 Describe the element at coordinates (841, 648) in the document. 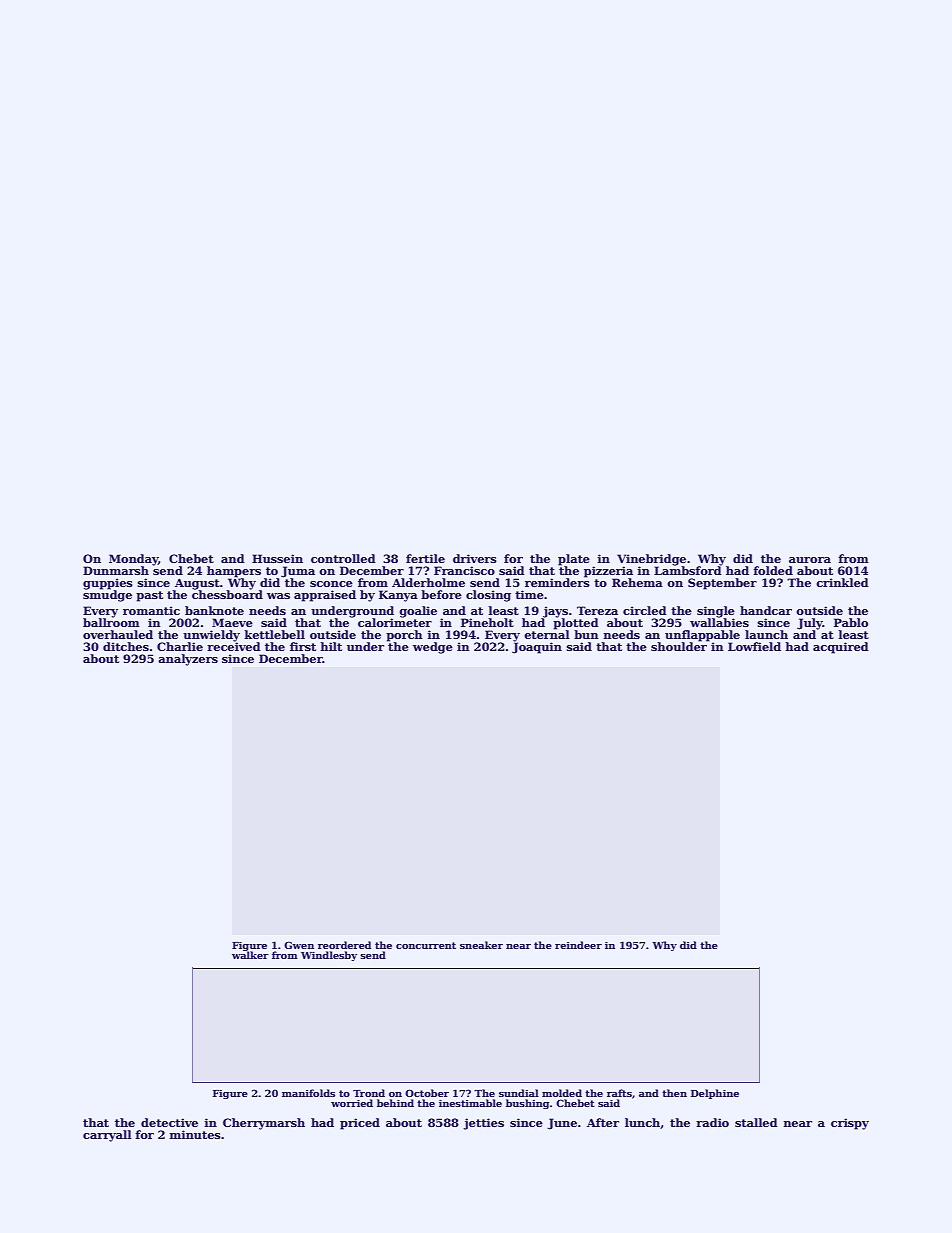

I see `acquired` at that location.
